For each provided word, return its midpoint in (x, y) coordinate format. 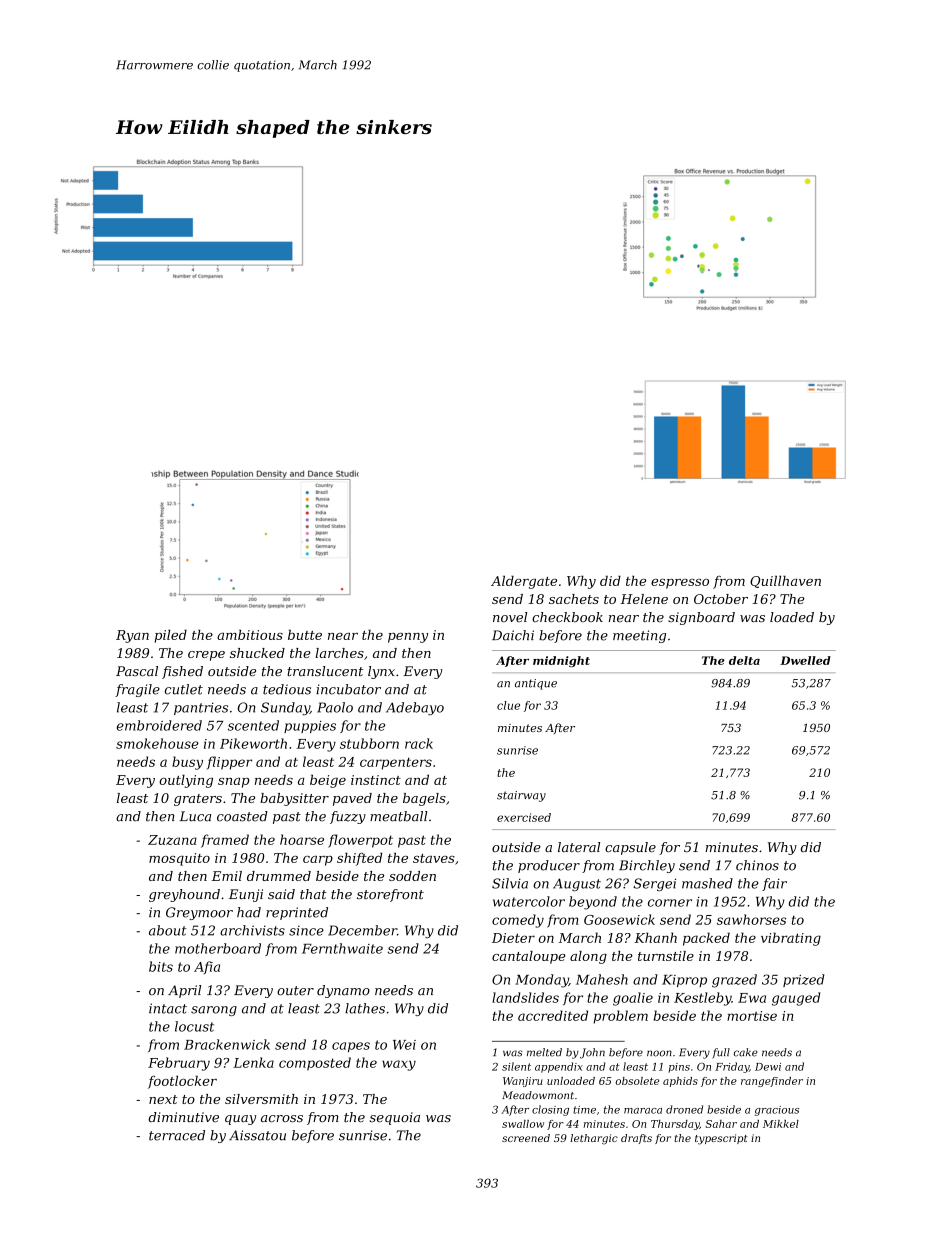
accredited (553, 1015)
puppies (310, 727)
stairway (521, 796)
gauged (796, 999)
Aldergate (524, 582)
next (163, 1099)
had (249, 912)
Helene (644, 599)
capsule (630, 848)
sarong (214, 1011)
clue (508, 705)
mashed (707, 883)
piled (171, 636)
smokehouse (157, 743)
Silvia (510, 883)
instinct (376, 780)
